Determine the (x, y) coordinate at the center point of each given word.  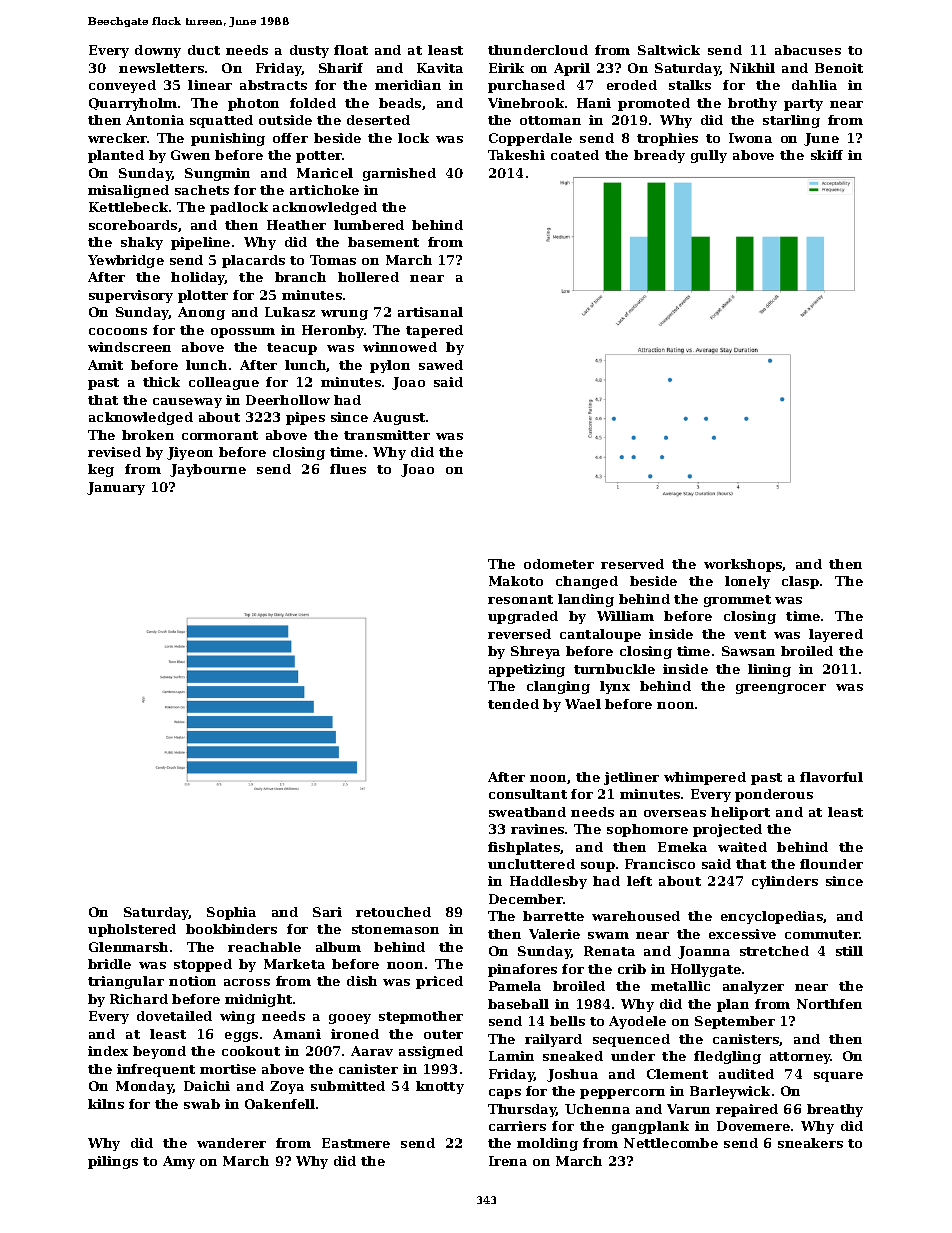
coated (575, 155)
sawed (441, 365)
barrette (553, 916)
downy (158, 51)
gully (709, 156)
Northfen (829, 1004)
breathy (835, 1110)
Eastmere (356, 1143)
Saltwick (669, 50)
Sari (327, 912)
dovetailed (174, 1016)
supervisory (131, 296)
